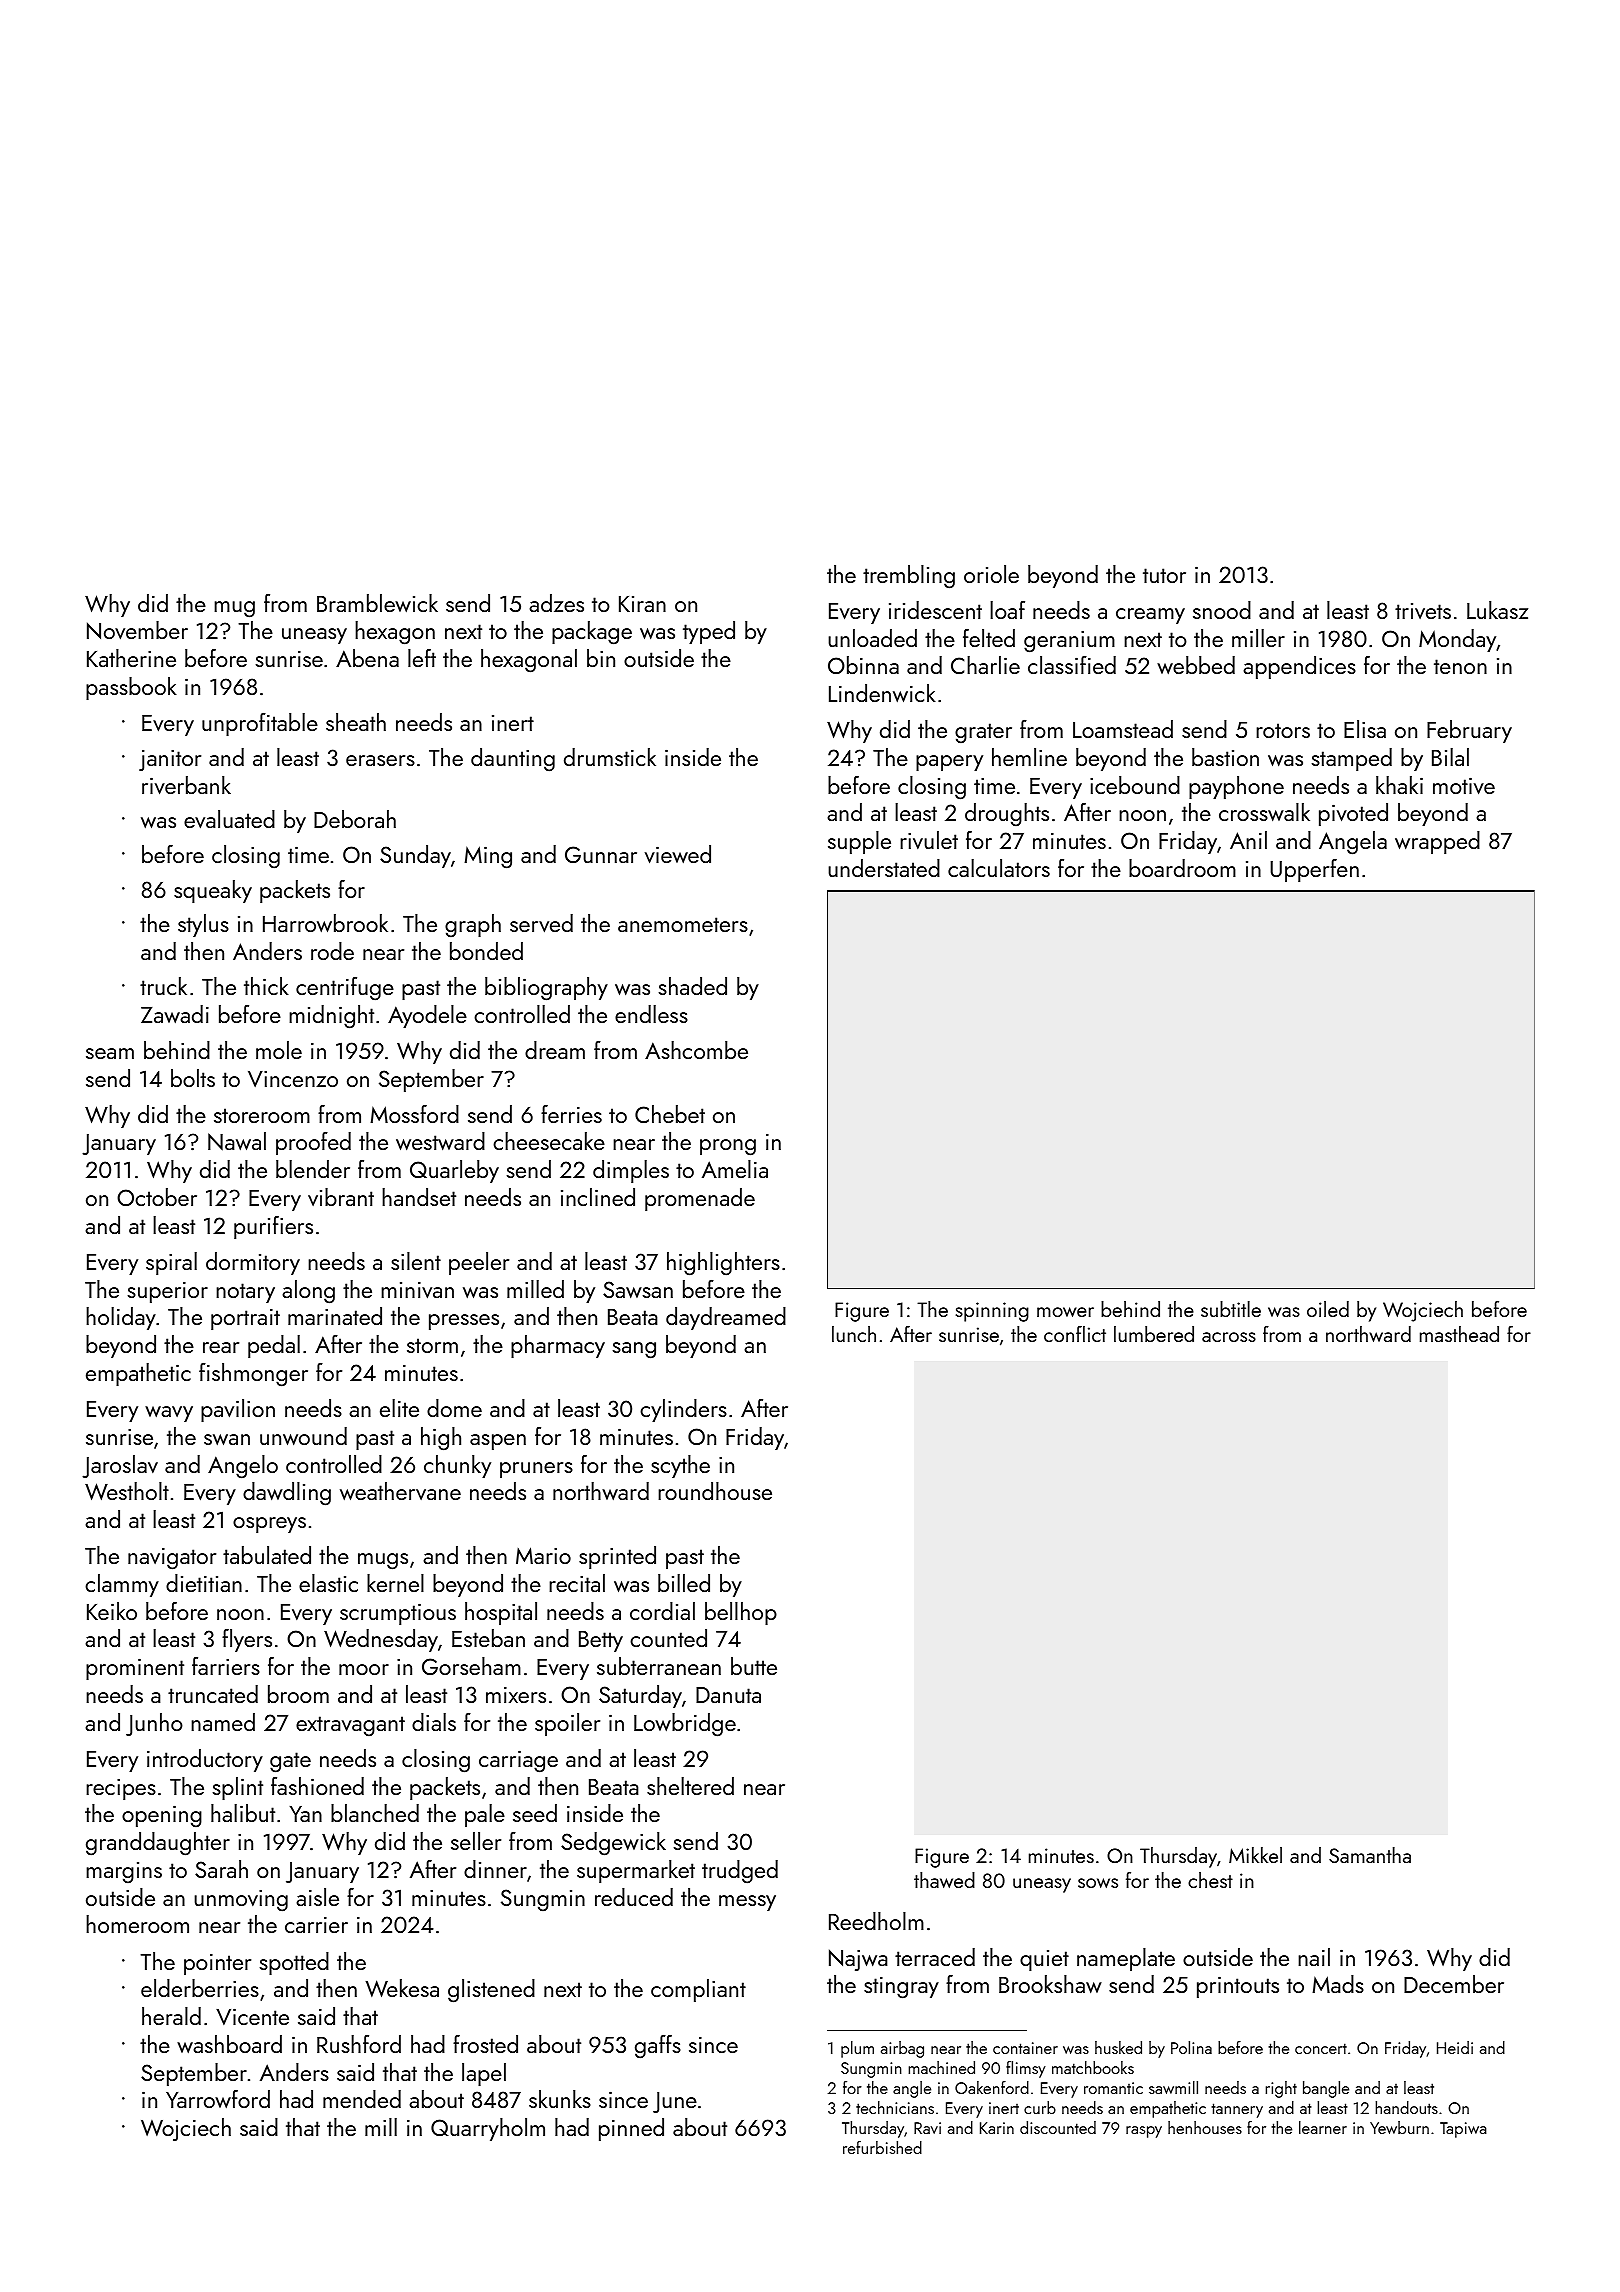  Describe the element at coordinates (1464, 786) in the page. I see `motive` at that location.
